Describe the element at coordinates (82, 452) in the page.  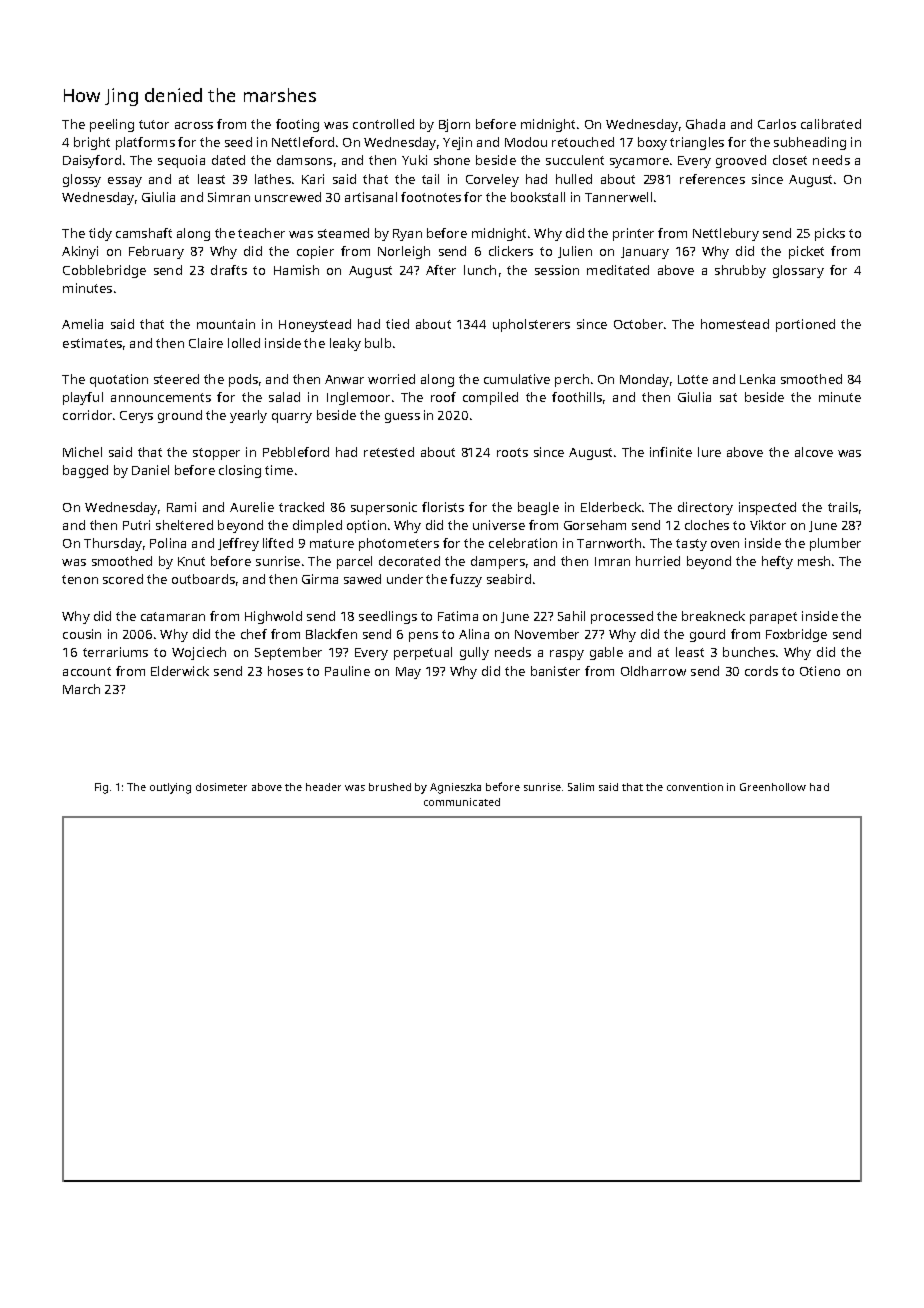
I see `Michel` at that location.
